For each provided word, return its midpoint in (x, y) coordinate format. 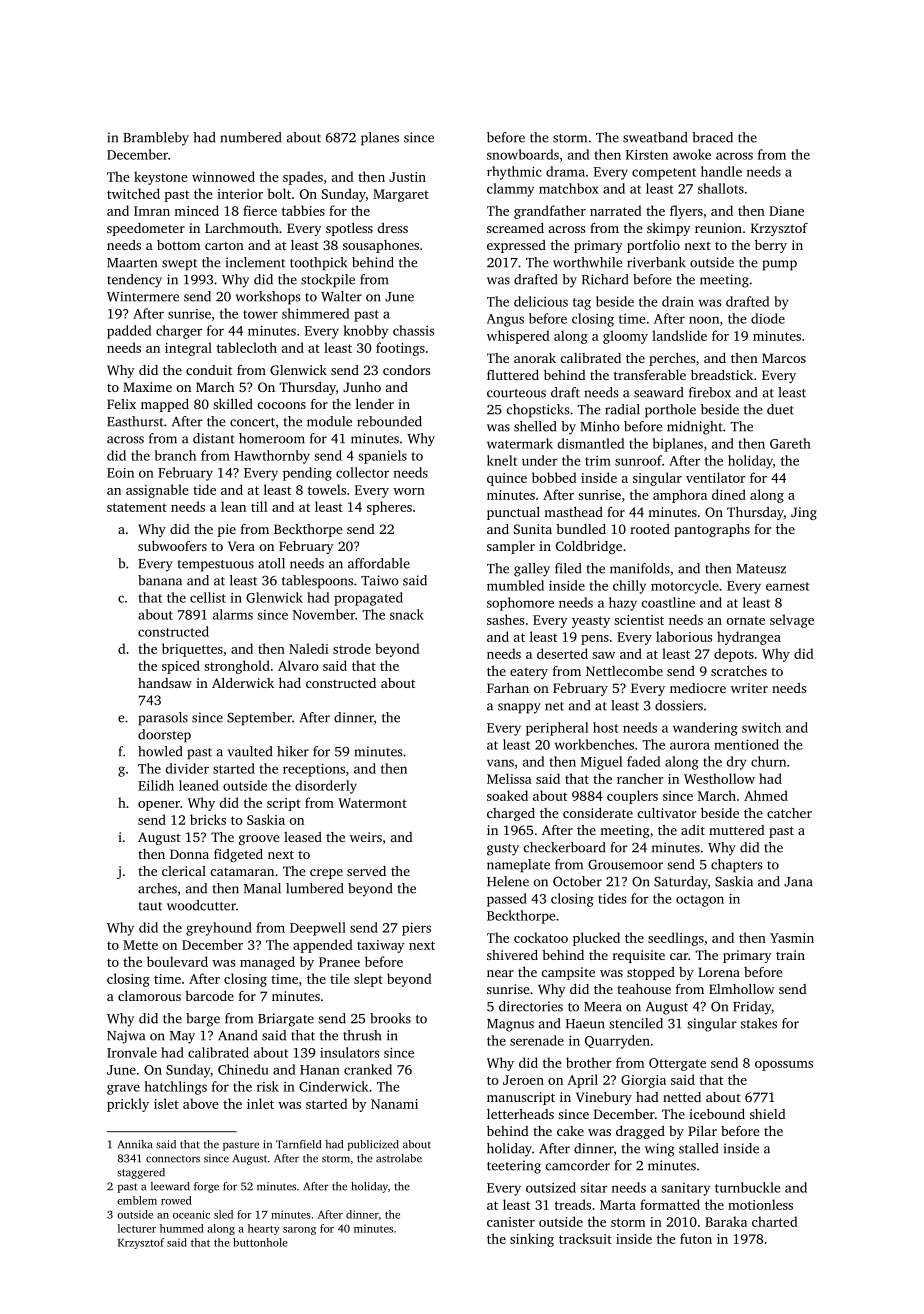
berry (771, 246)
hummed (182, 1228)
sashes (505, 619)
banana (160, 580)
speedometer (146, 229)
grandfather (550, 212)
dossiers (679, 705)
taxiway (381, 946)
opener (159, 806)
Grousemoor (625, 864)
